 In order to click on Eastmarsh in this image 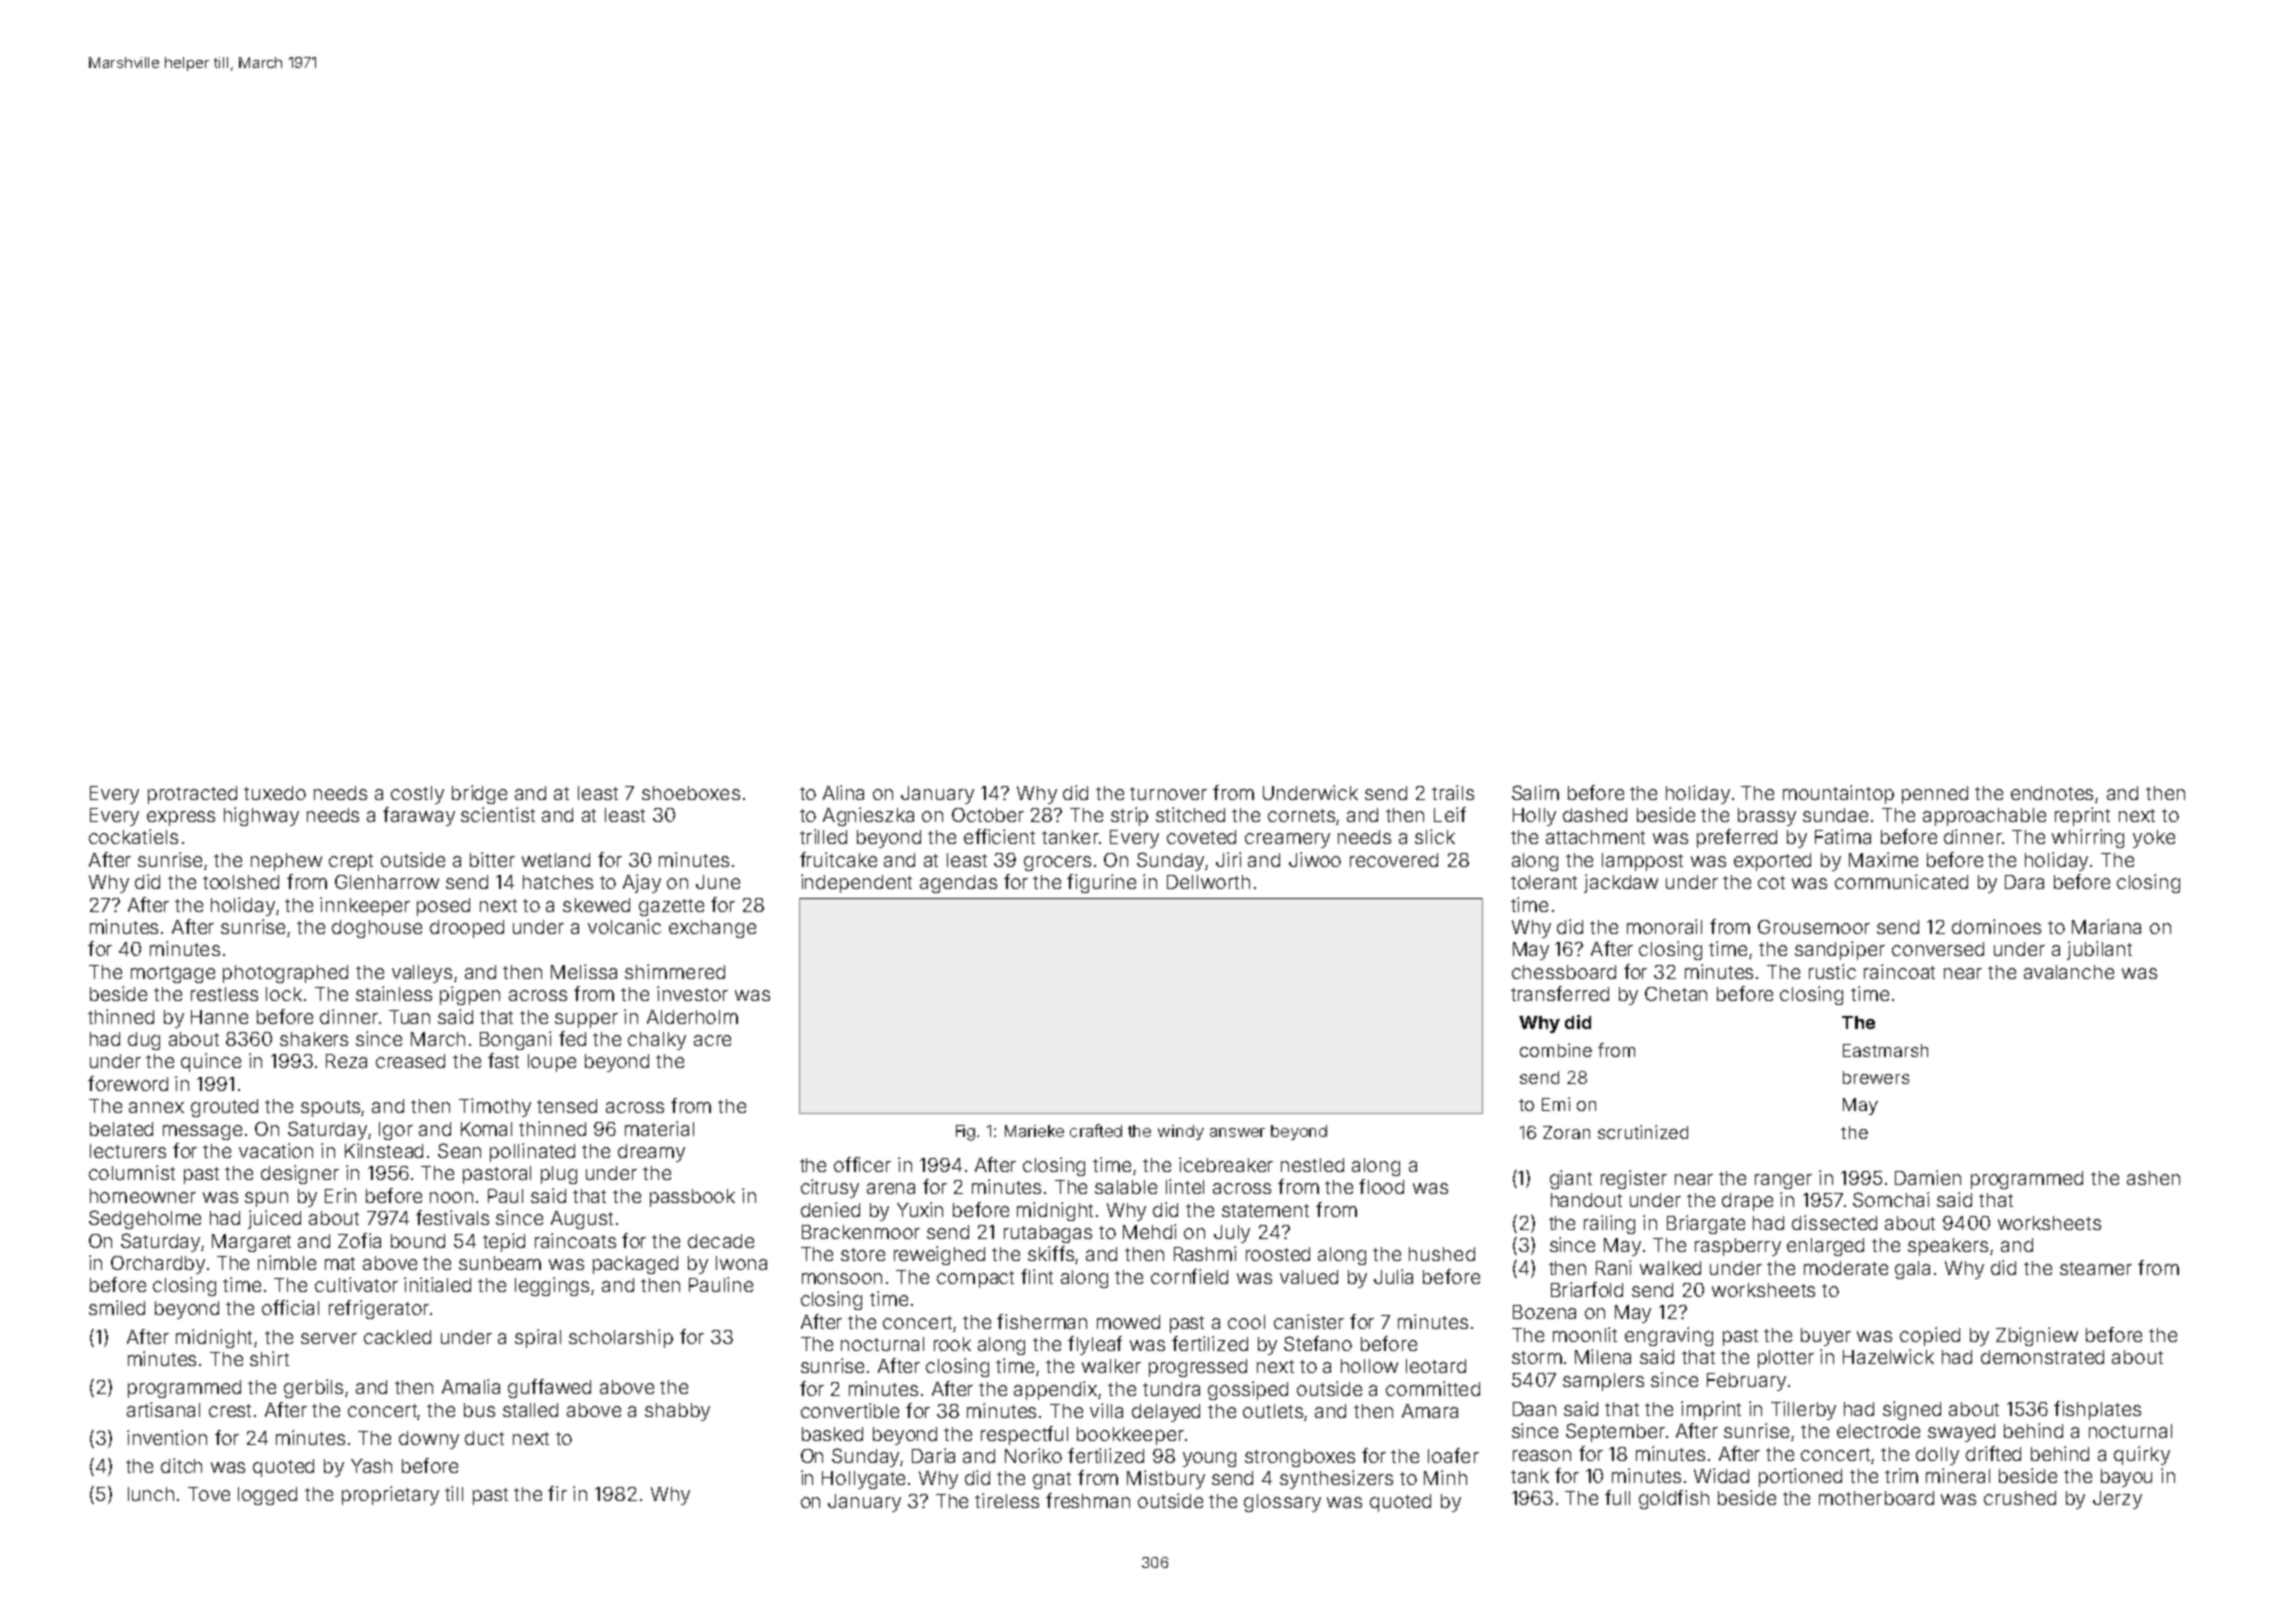, I will do `click(1885, 1050)`.
